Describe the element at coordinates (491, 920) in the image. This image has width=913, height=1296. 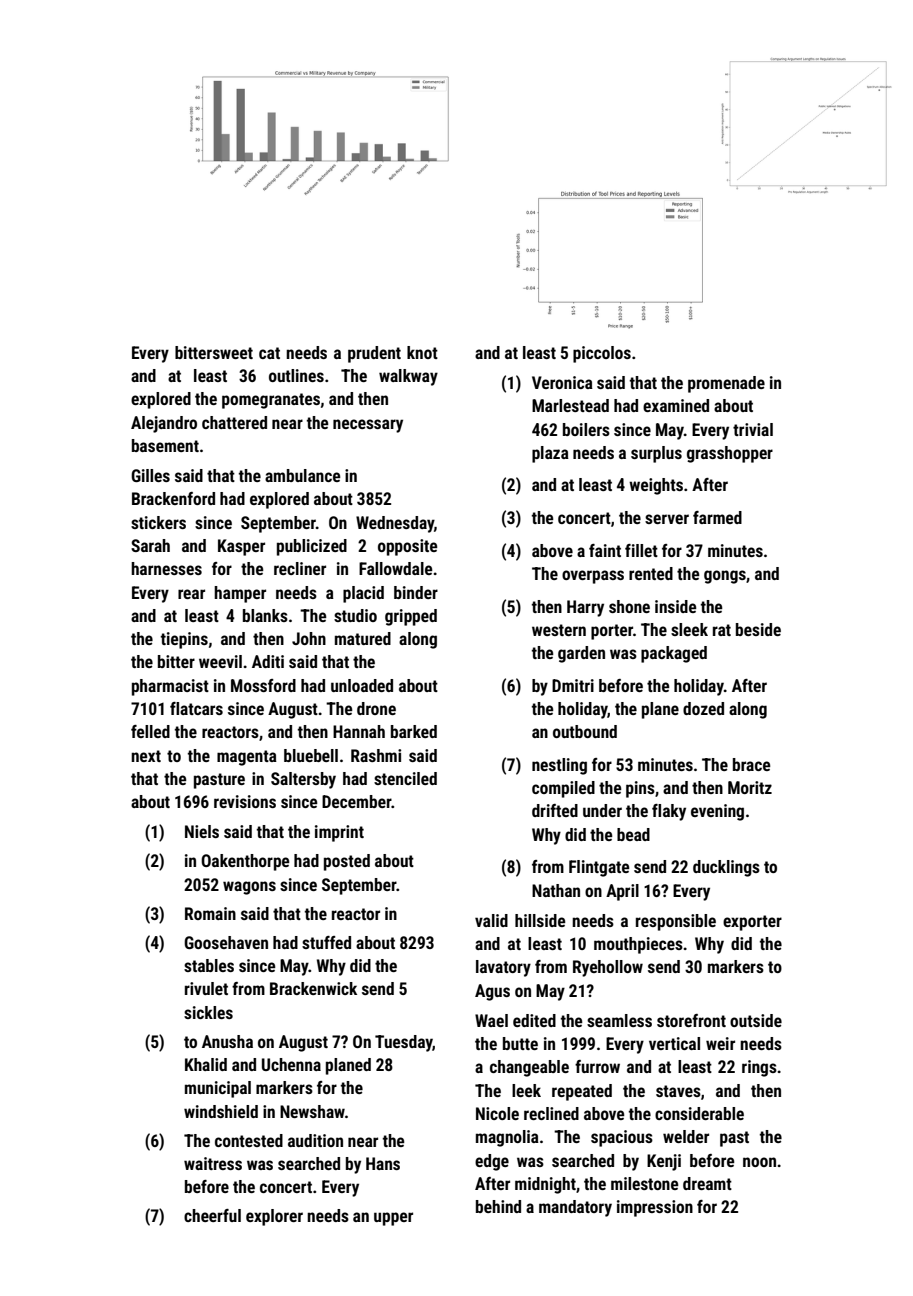
I see `valid` at that location.
